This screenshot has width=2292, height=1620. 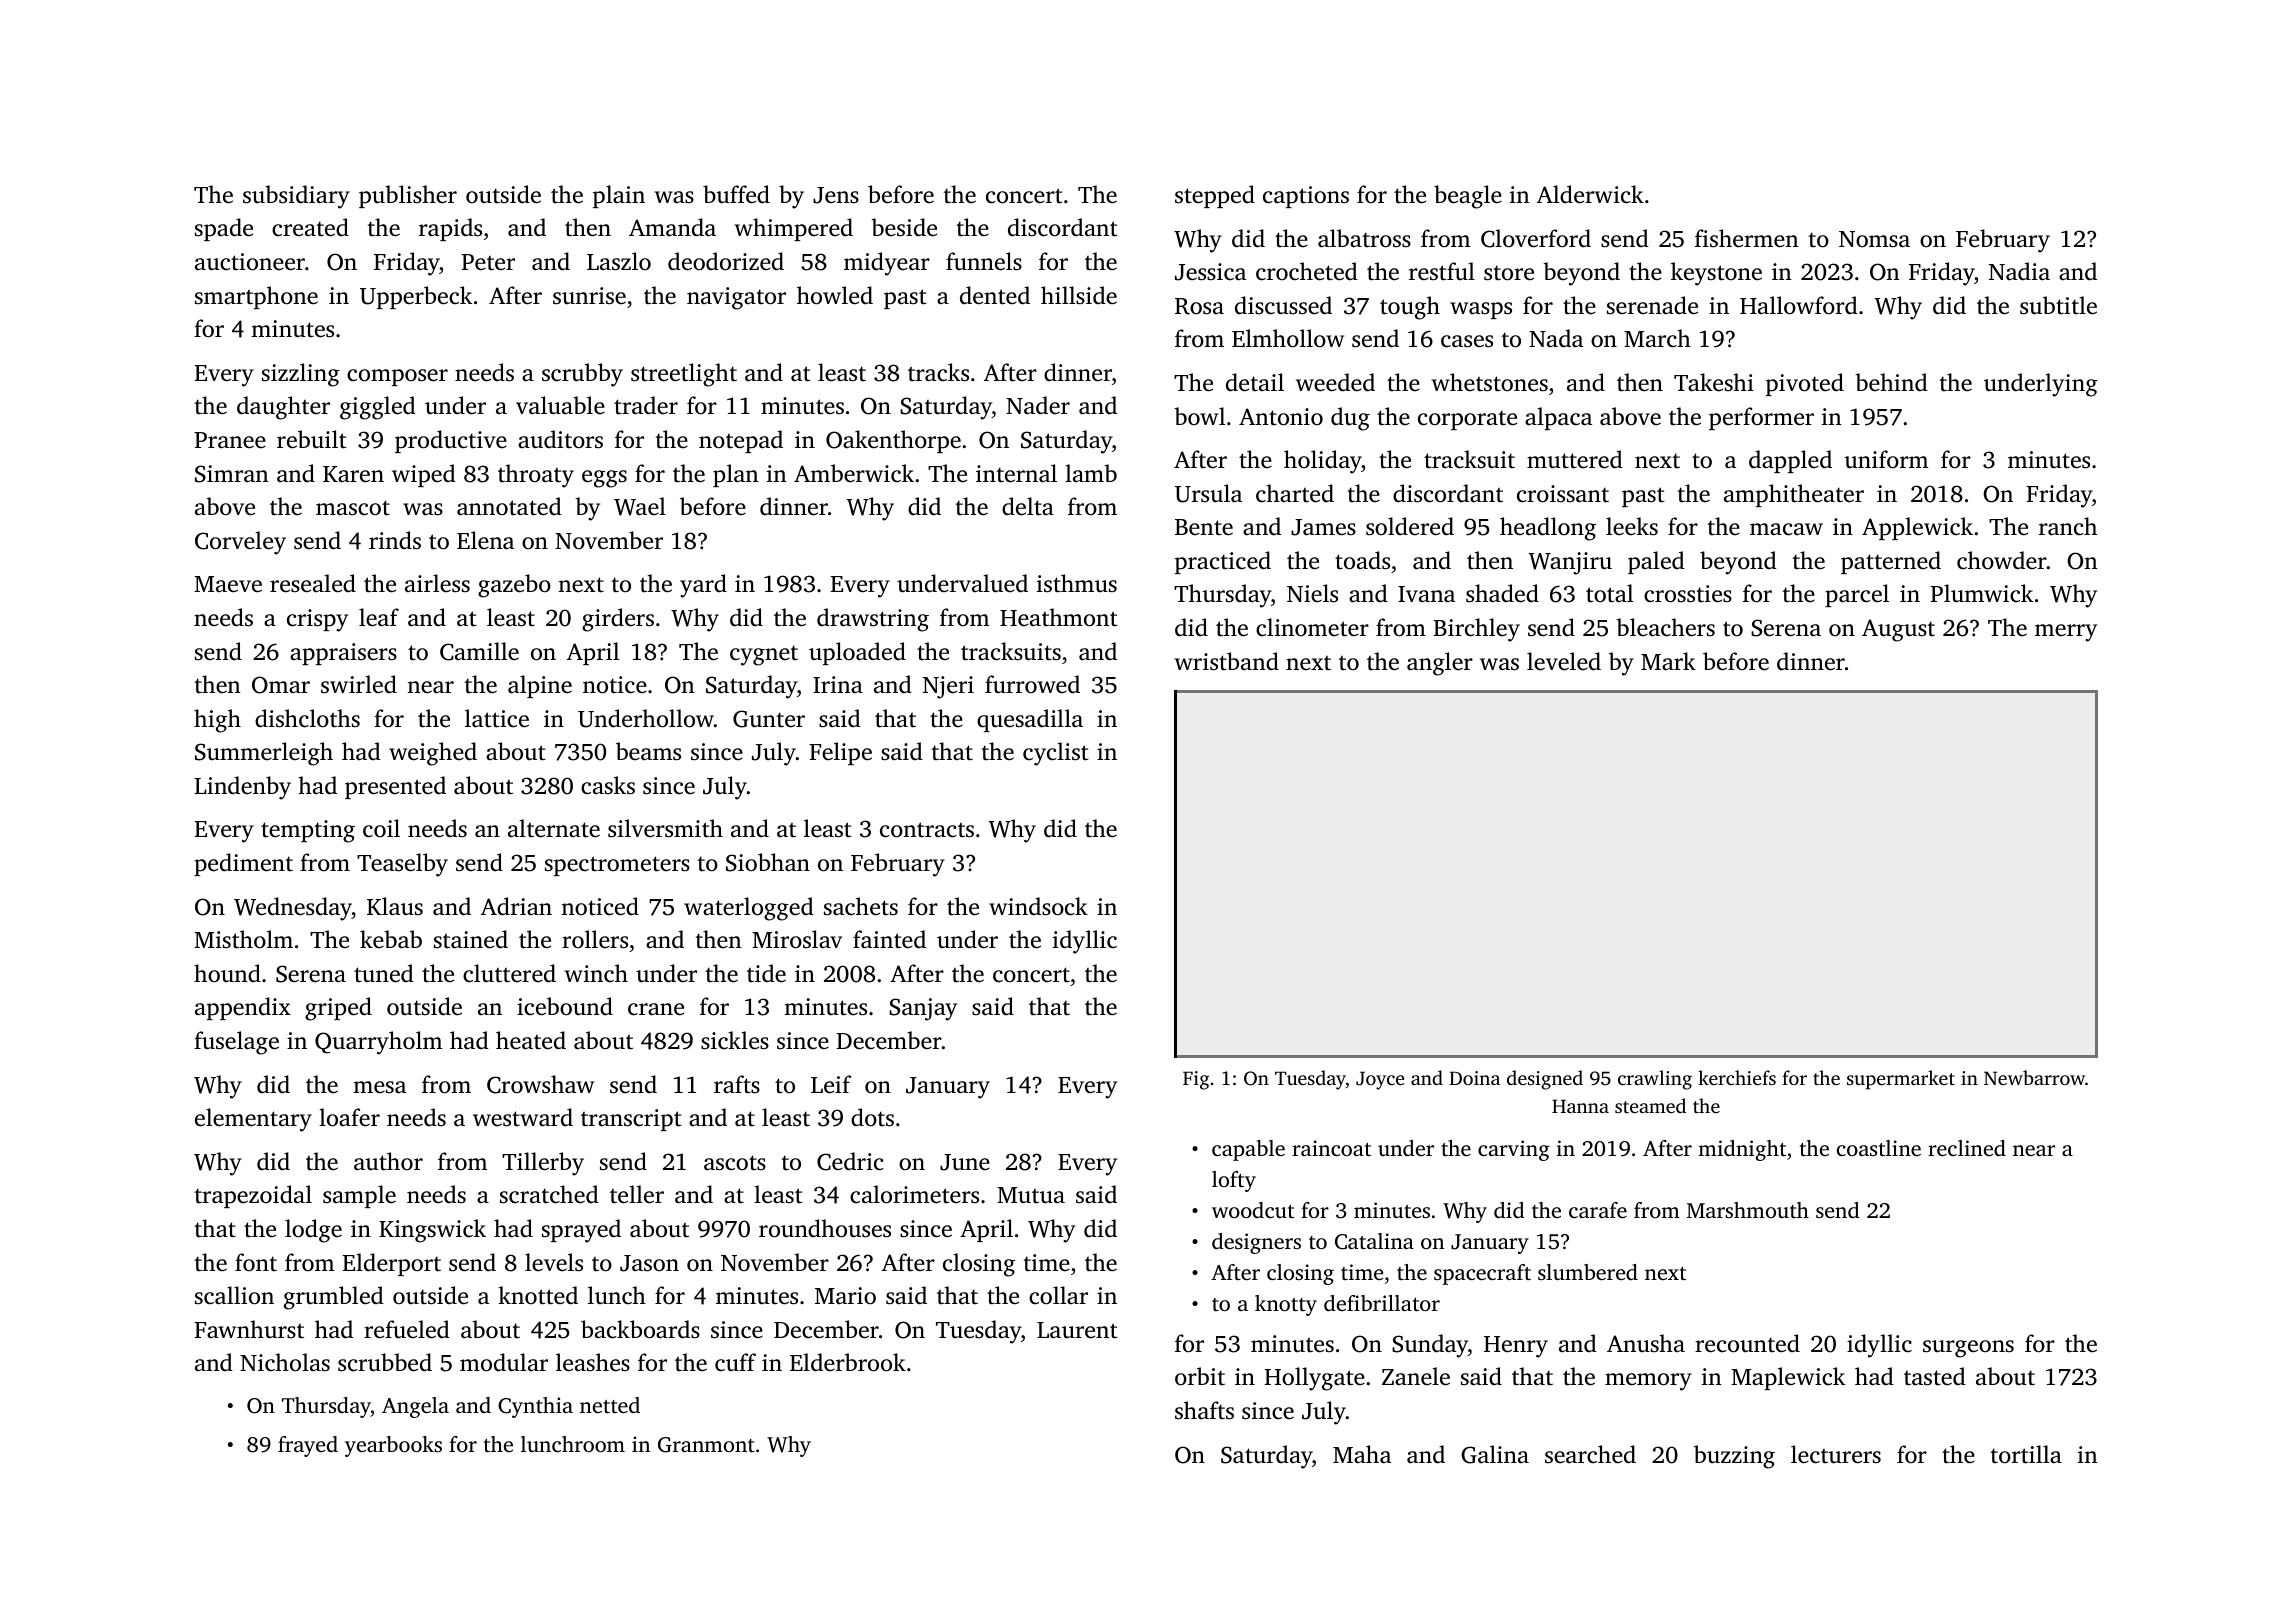 What do you see at coordinates (1200, 1376) in the screenshot?
I see `orbit` at bounding box center [1200, 1376].
